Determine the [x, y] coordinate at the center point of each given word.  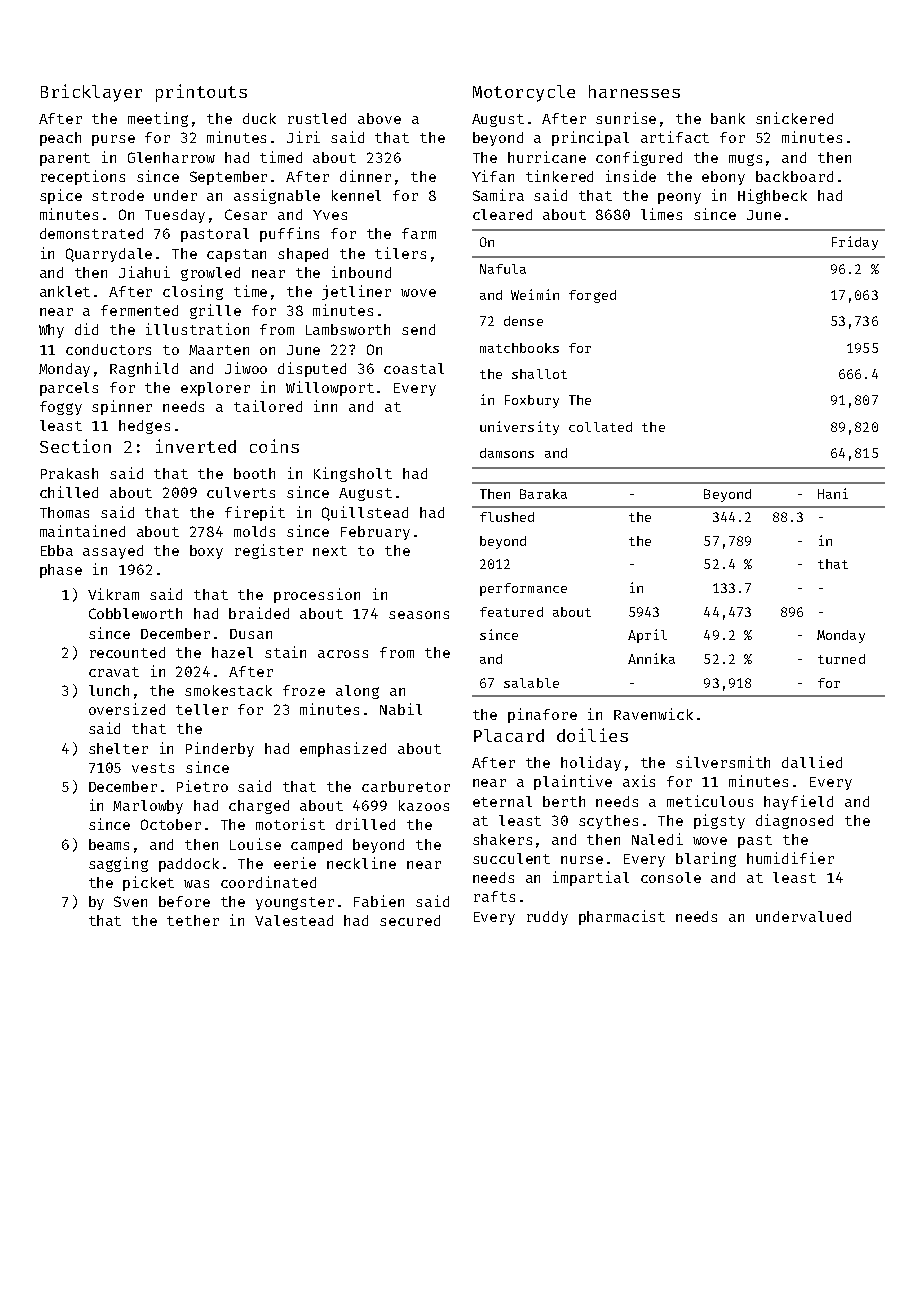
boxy [206, 552]
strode [118, 195]
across [343, 654]
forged [592, 296]
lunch [109, 690]
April [647, 636]
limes [661, 214]
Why [51, 331]
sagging [118, 864]
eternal [502, 801]
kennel [356, 195]
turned [841, 659]
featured [511, 612]
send [418, 329]
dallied [812, 762]
